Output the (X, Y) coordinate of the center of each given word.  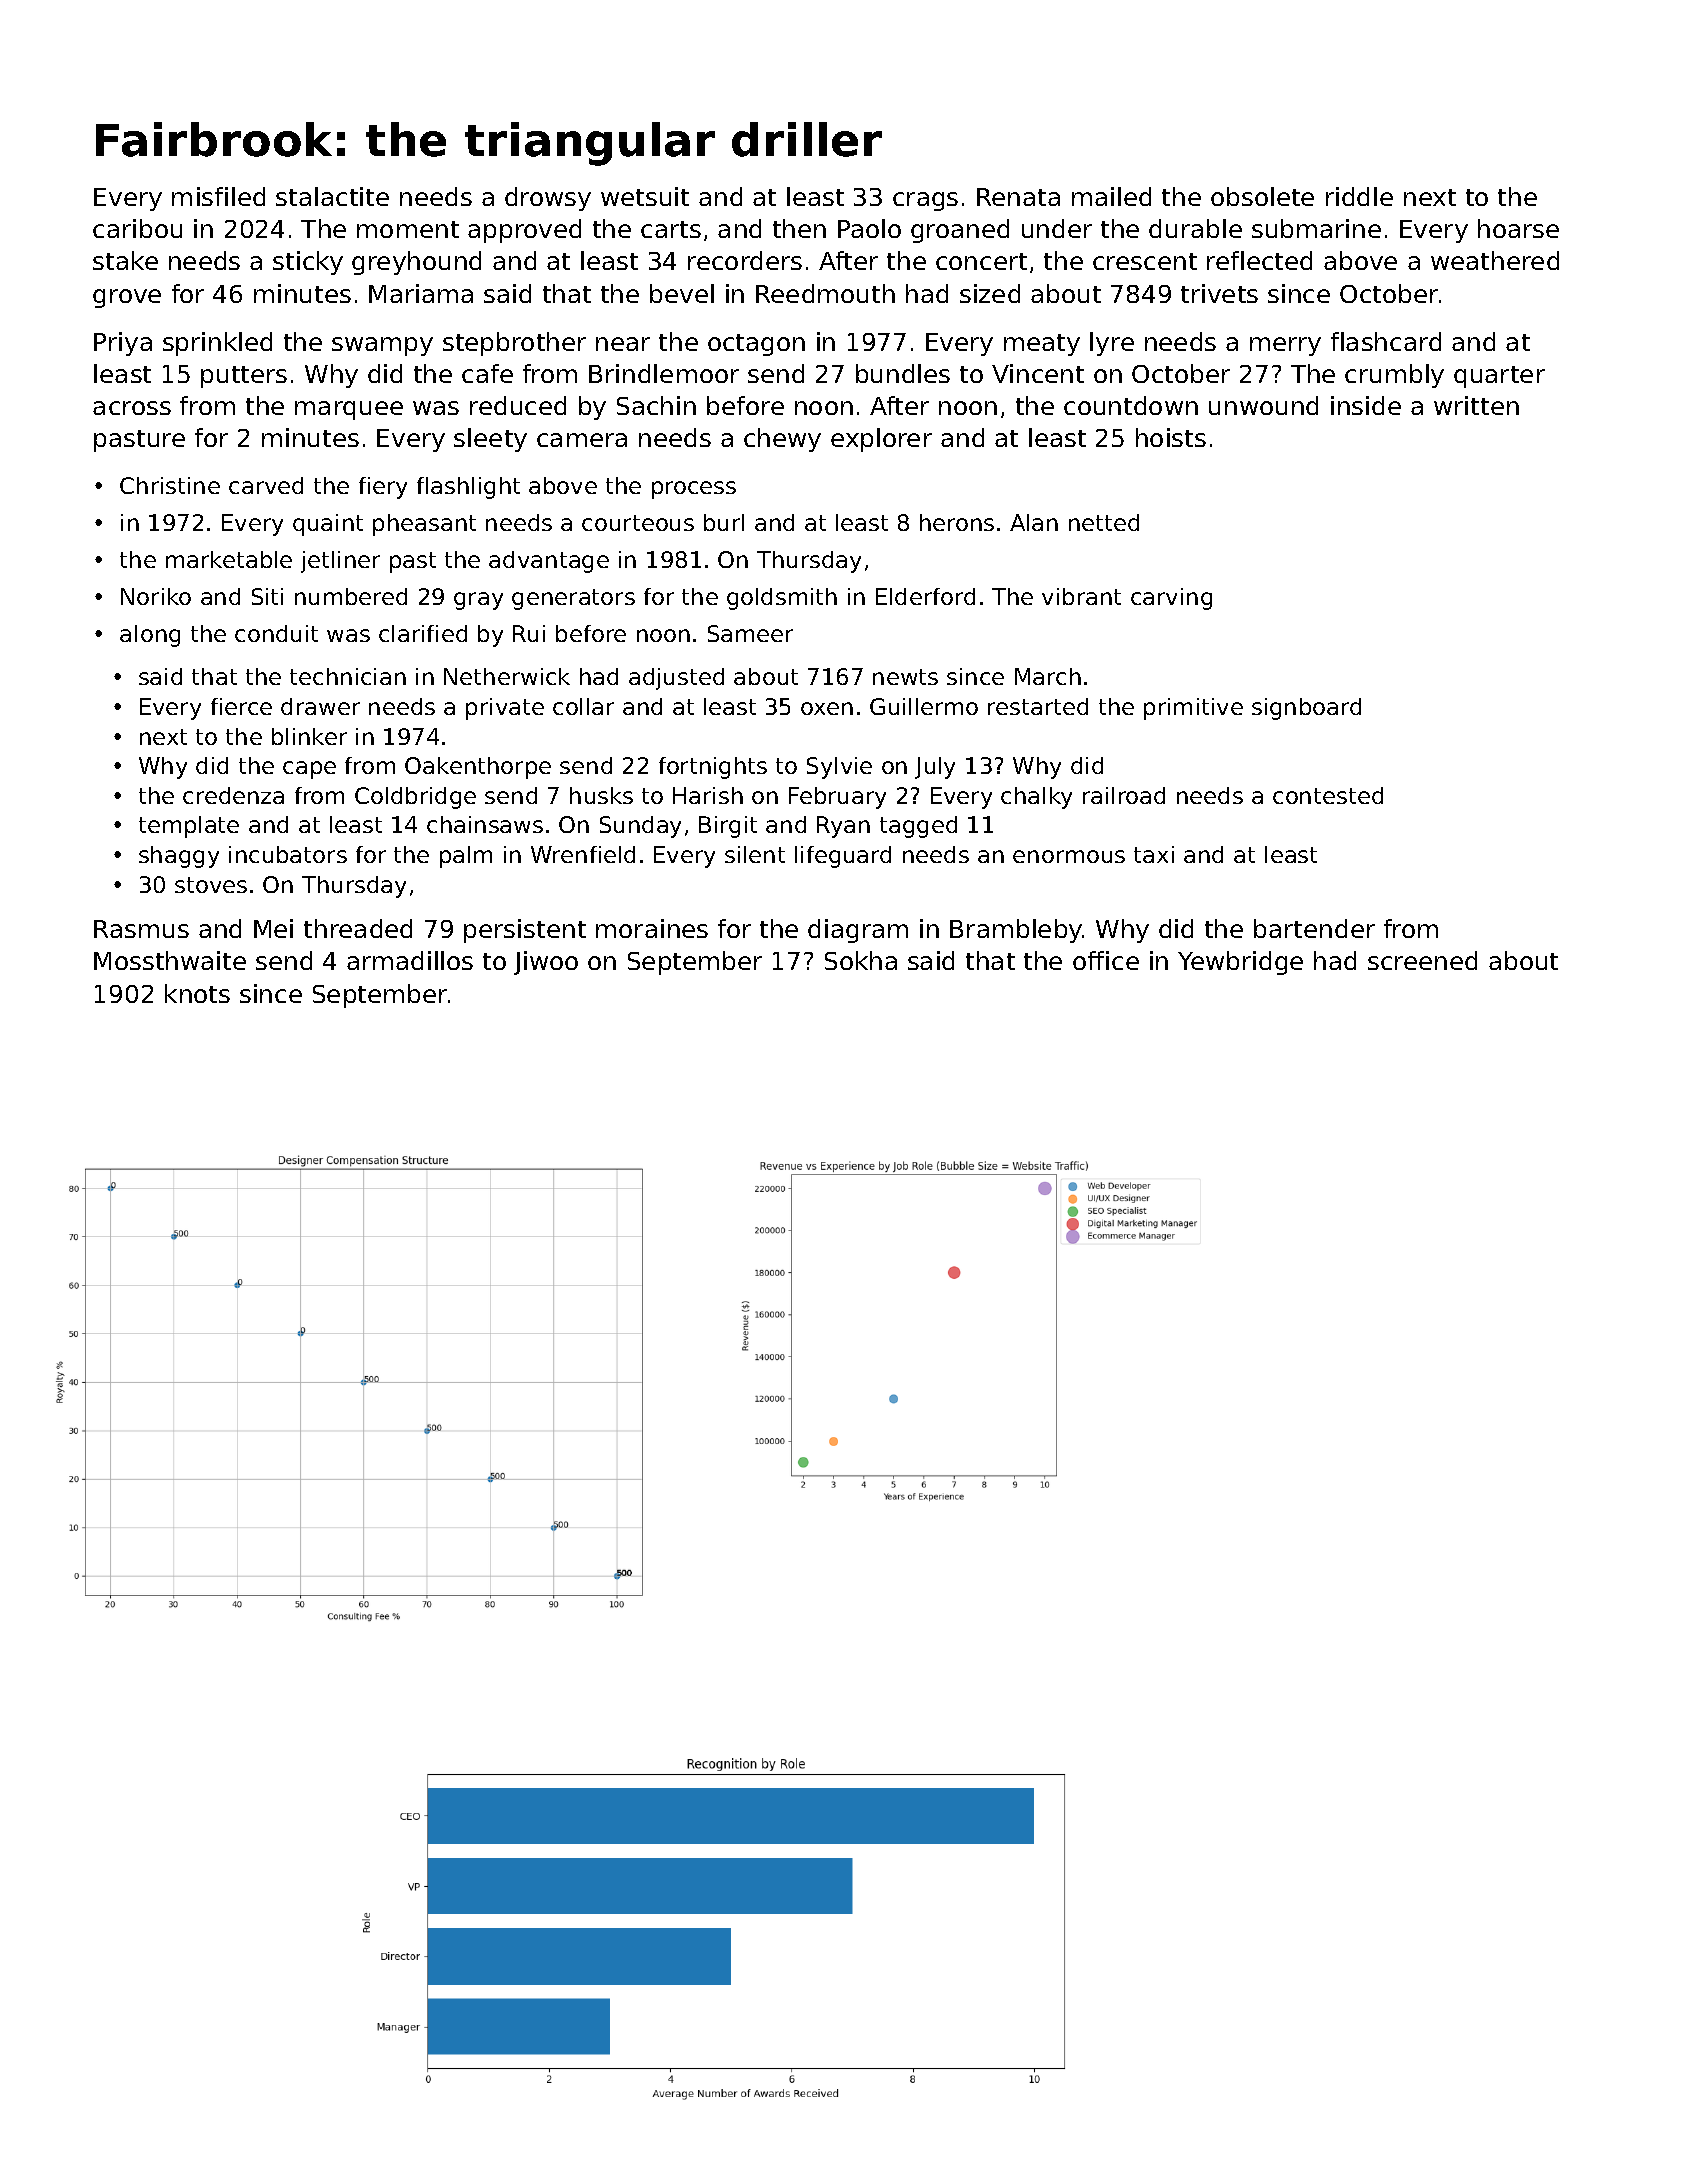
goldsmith (782, 599)
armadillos (410, 960)
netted (1104, 522)
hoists (1171, 437)
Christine (170, 485)
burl (724, 522)
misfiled (218, 196)
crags (925, 201)
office (1106, 960)
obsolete (1262, 196)
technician (348, 676)
